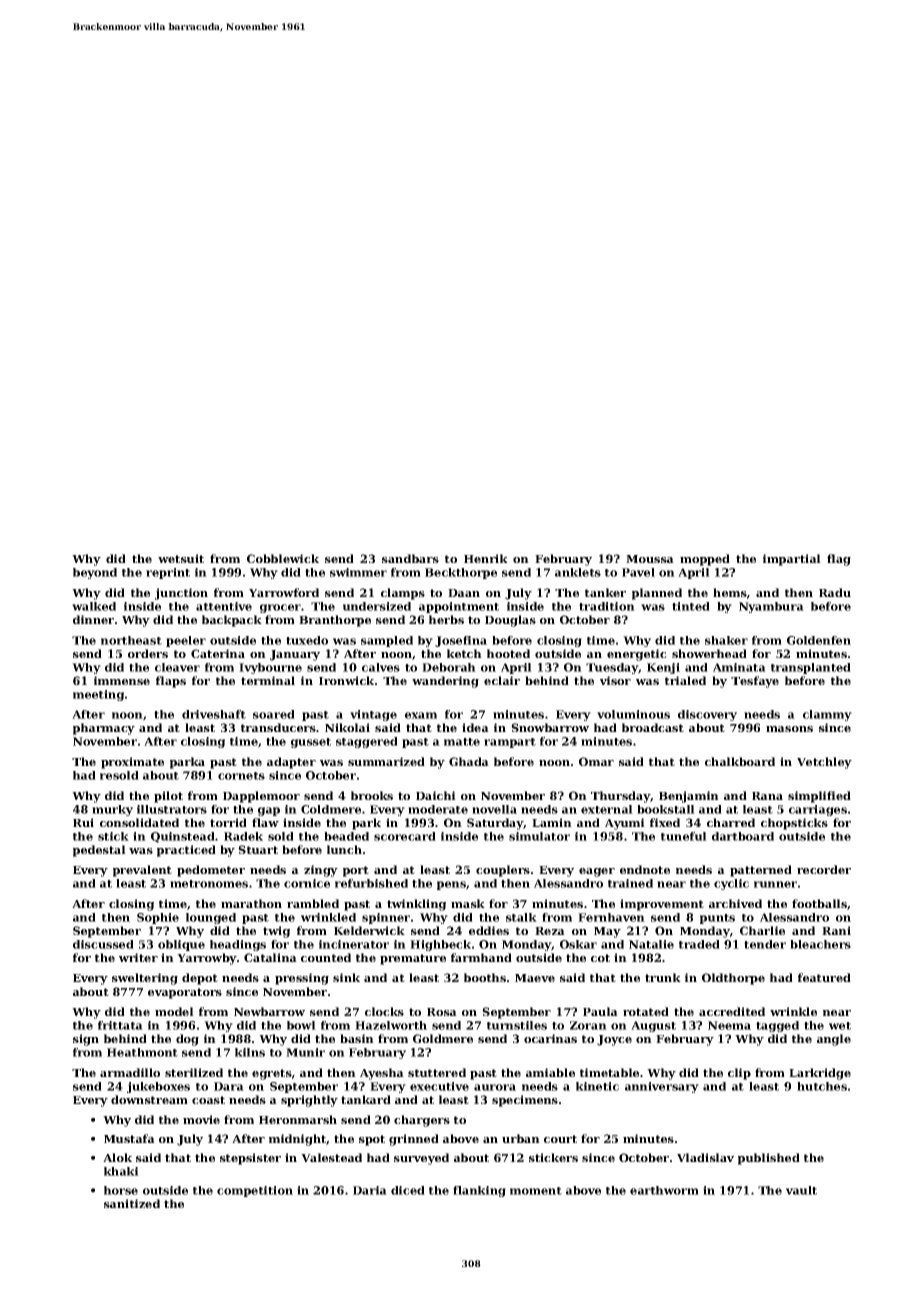 The image size is (924, 1308). Describe the element at coordinates (200, 979) in the screenshot. I see `depot` at that location.
